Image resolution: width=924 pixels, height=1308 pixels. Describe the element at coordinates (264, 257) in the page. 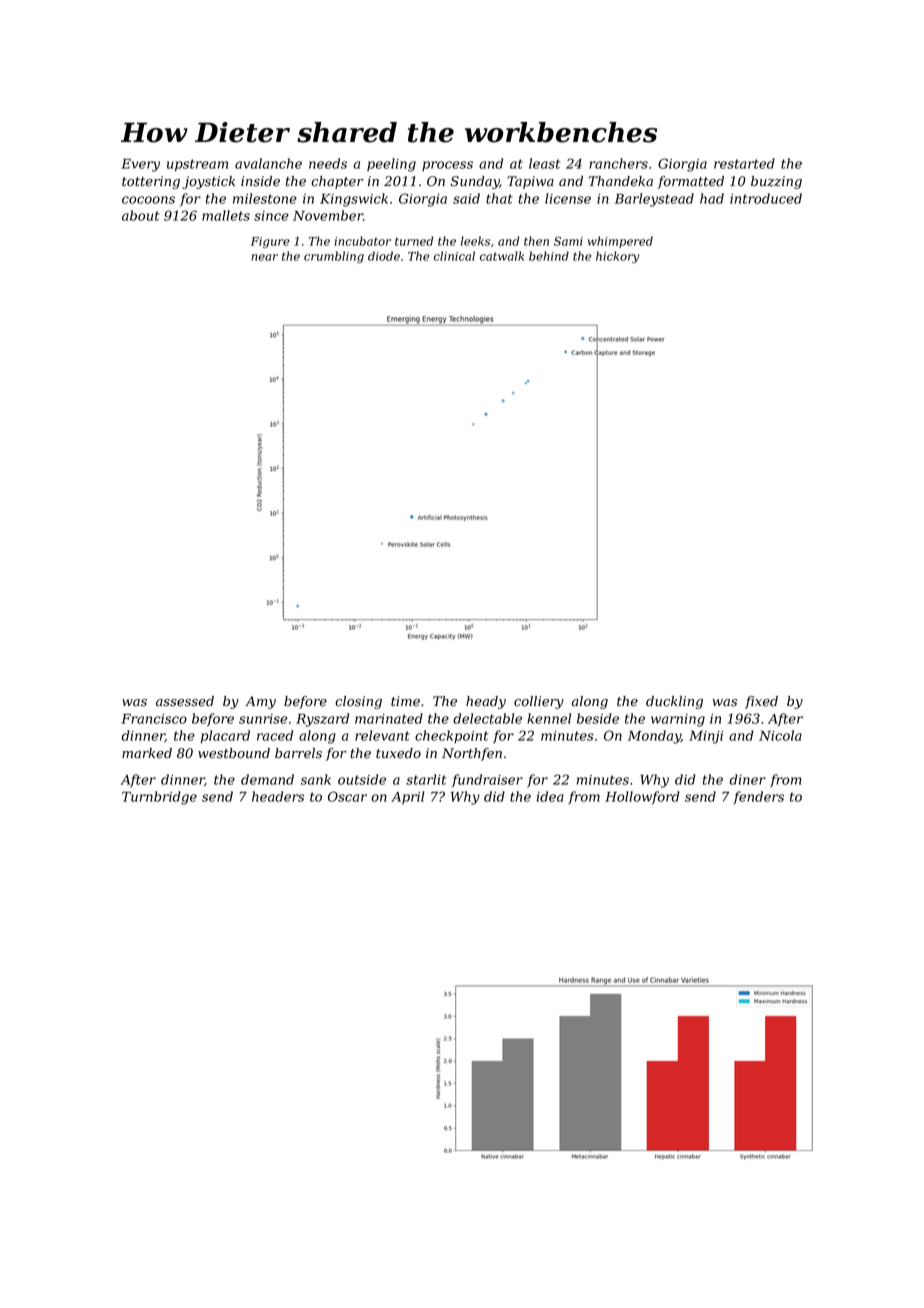

I see `near` at that location.
